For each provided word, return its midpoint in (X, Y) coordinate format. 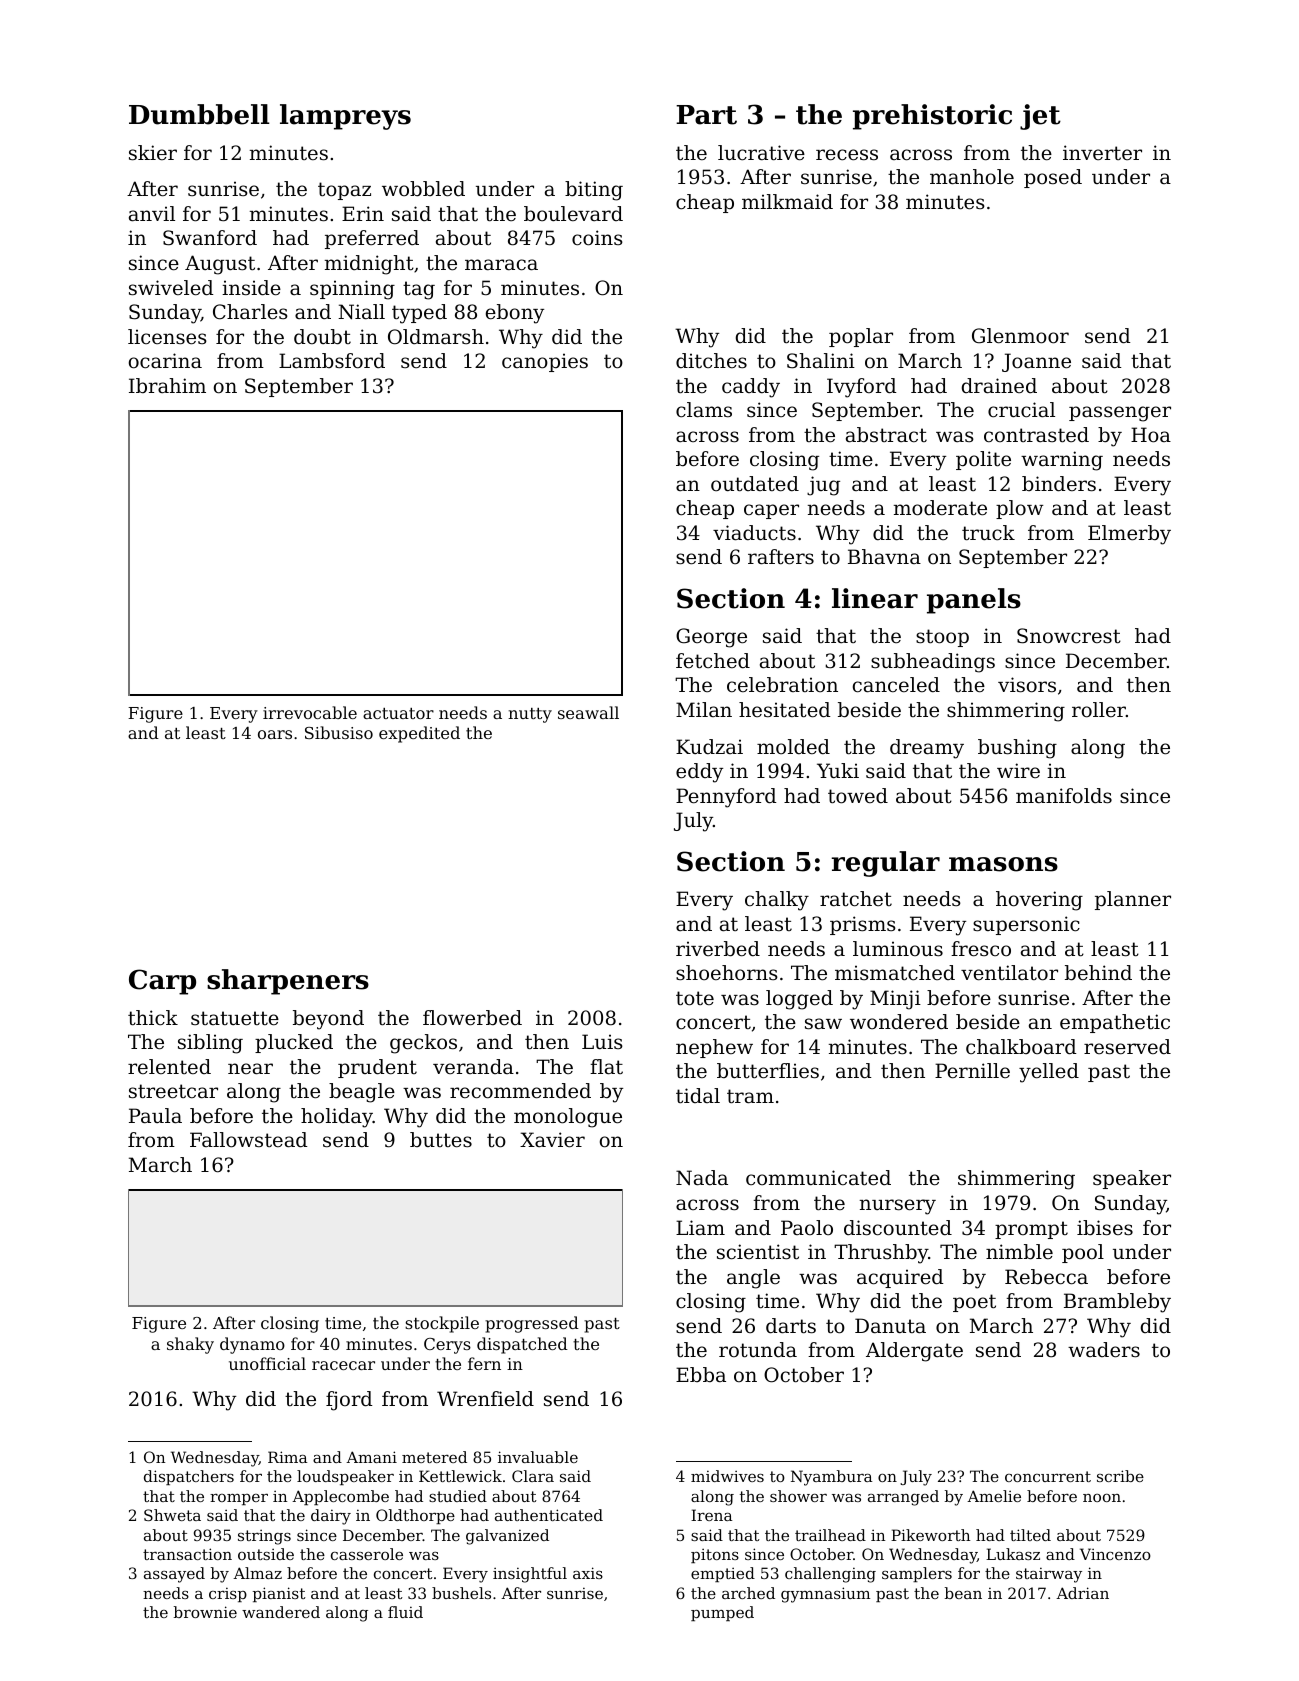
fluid (405, 1612)
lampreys (345, 117)
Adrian (1082, 1593)
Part (706, 115)
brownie (205, 1612)
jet (1040, 117)
